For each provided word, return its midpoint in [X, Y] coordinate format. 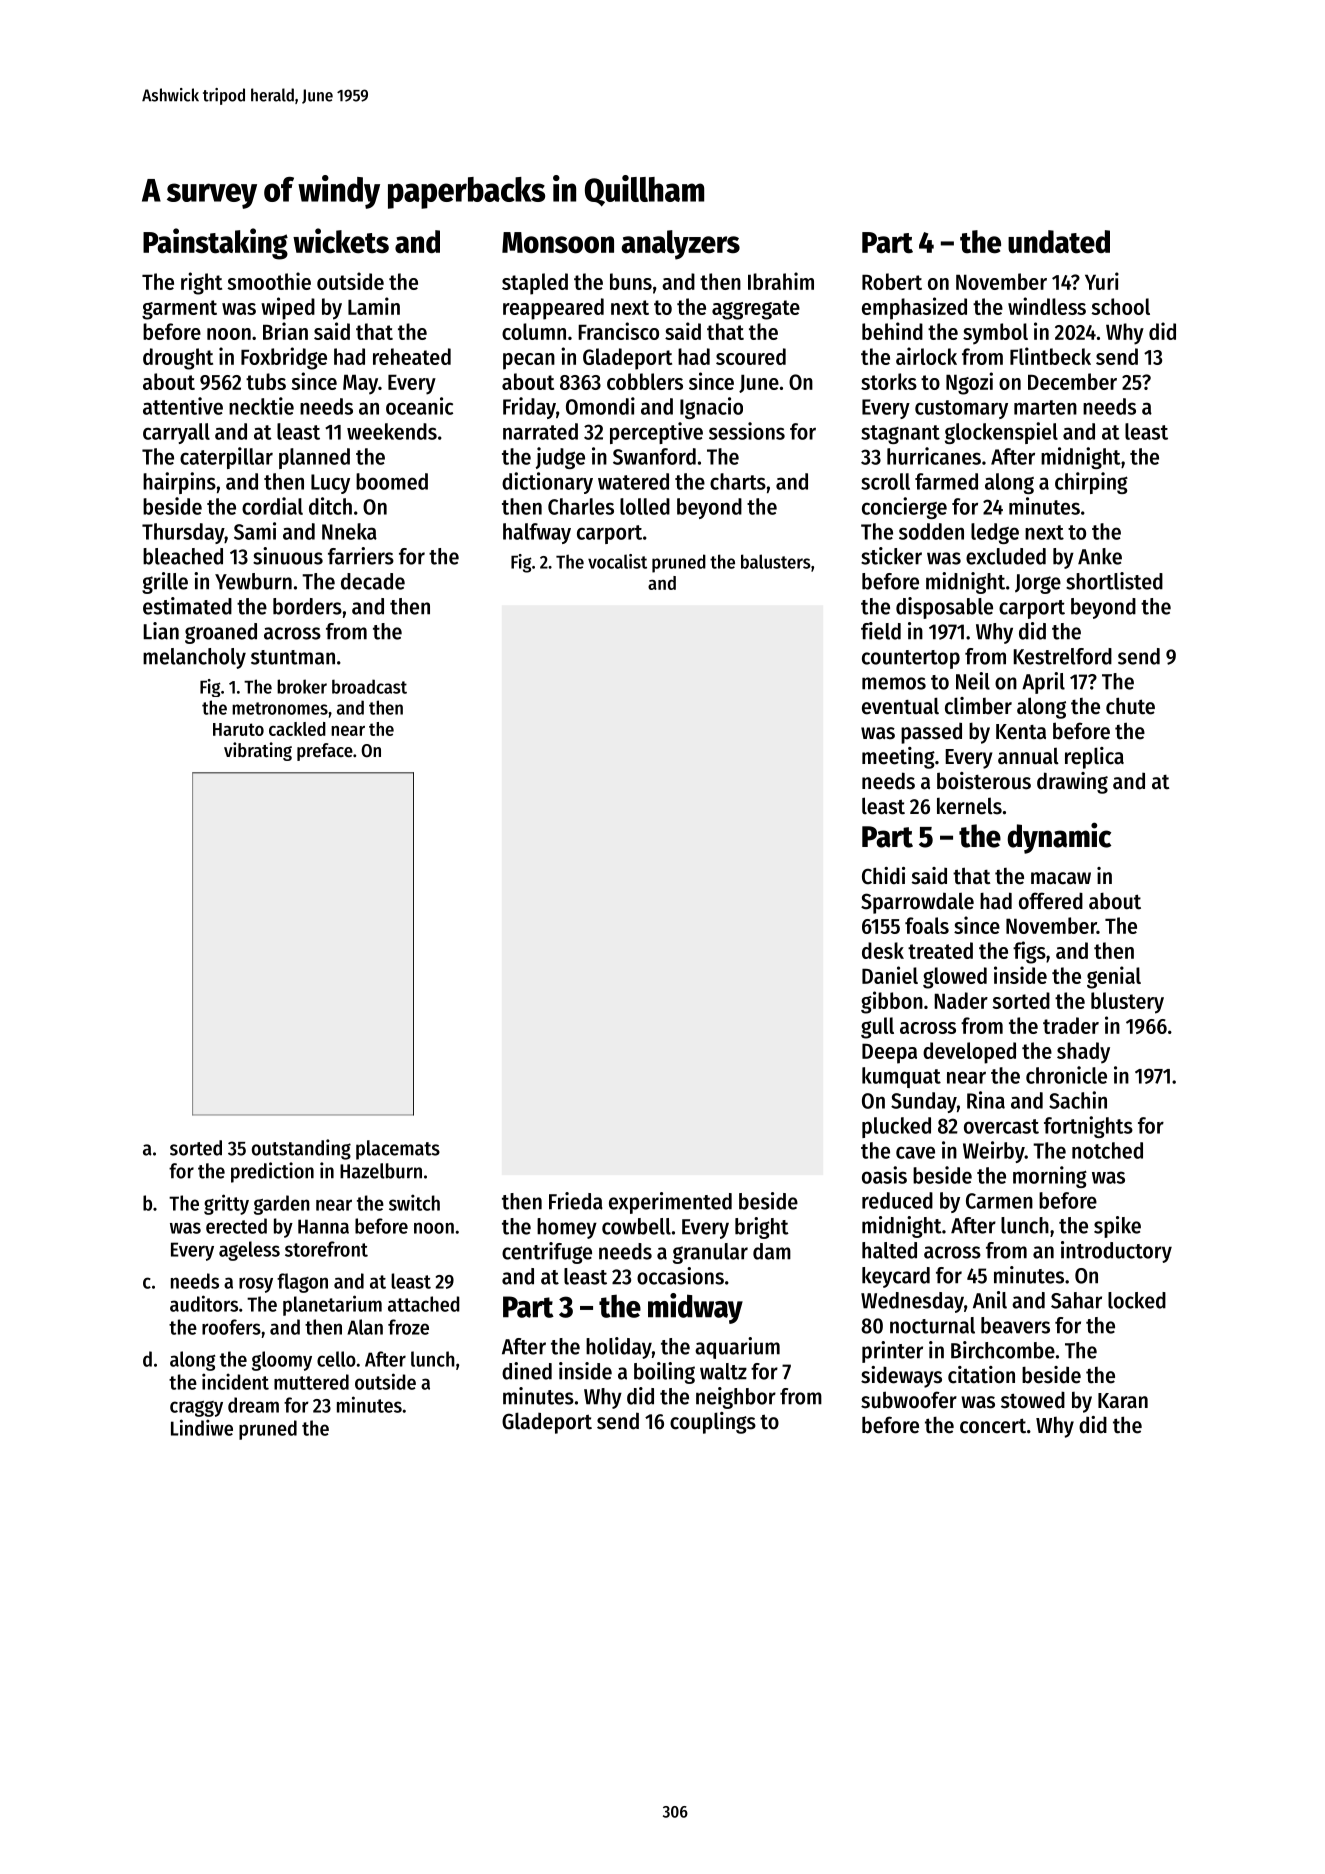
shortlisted [1114, 581]
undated [1059, 242]
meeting [898, 758]
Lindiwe [202, 1427]
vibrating [258, 751]
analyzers [680, 245]
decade [373, 581]
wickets [341, 241]
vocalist [617, 561]
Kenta [1021, 732]
